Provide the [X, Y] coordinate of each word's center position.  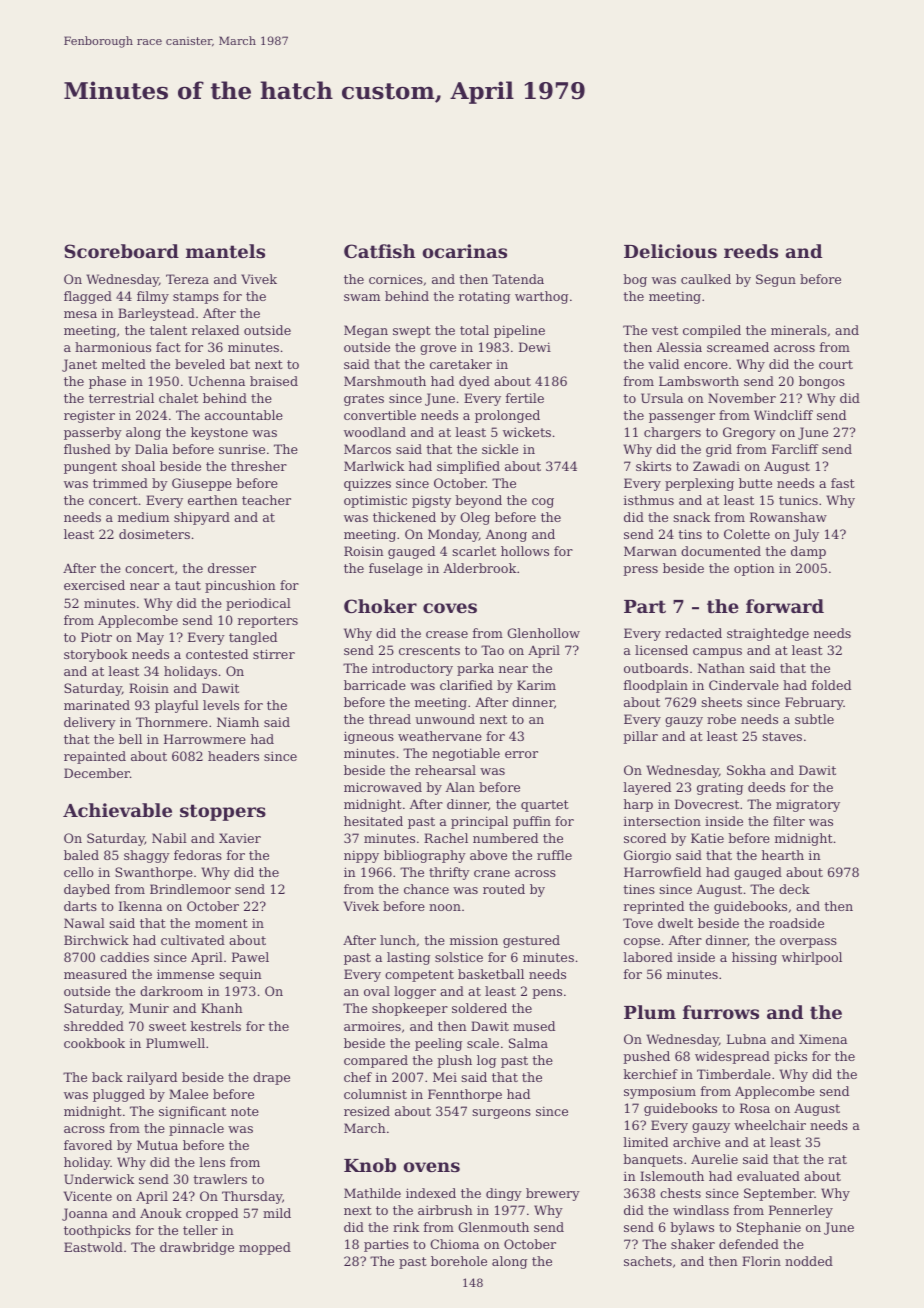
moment [221, 923]
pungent [90, 468]
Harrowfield [662, 872]
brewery [553, 1194]
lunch [398, 940]
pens [547, 994]
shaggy [147, 856]
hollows [525, 551]
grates [364, 400]
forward [785, 606]
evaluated [768, 1176]
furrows [721, 1012]
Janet [79, 365]
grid [719, 450]
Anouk [161, 1213]
